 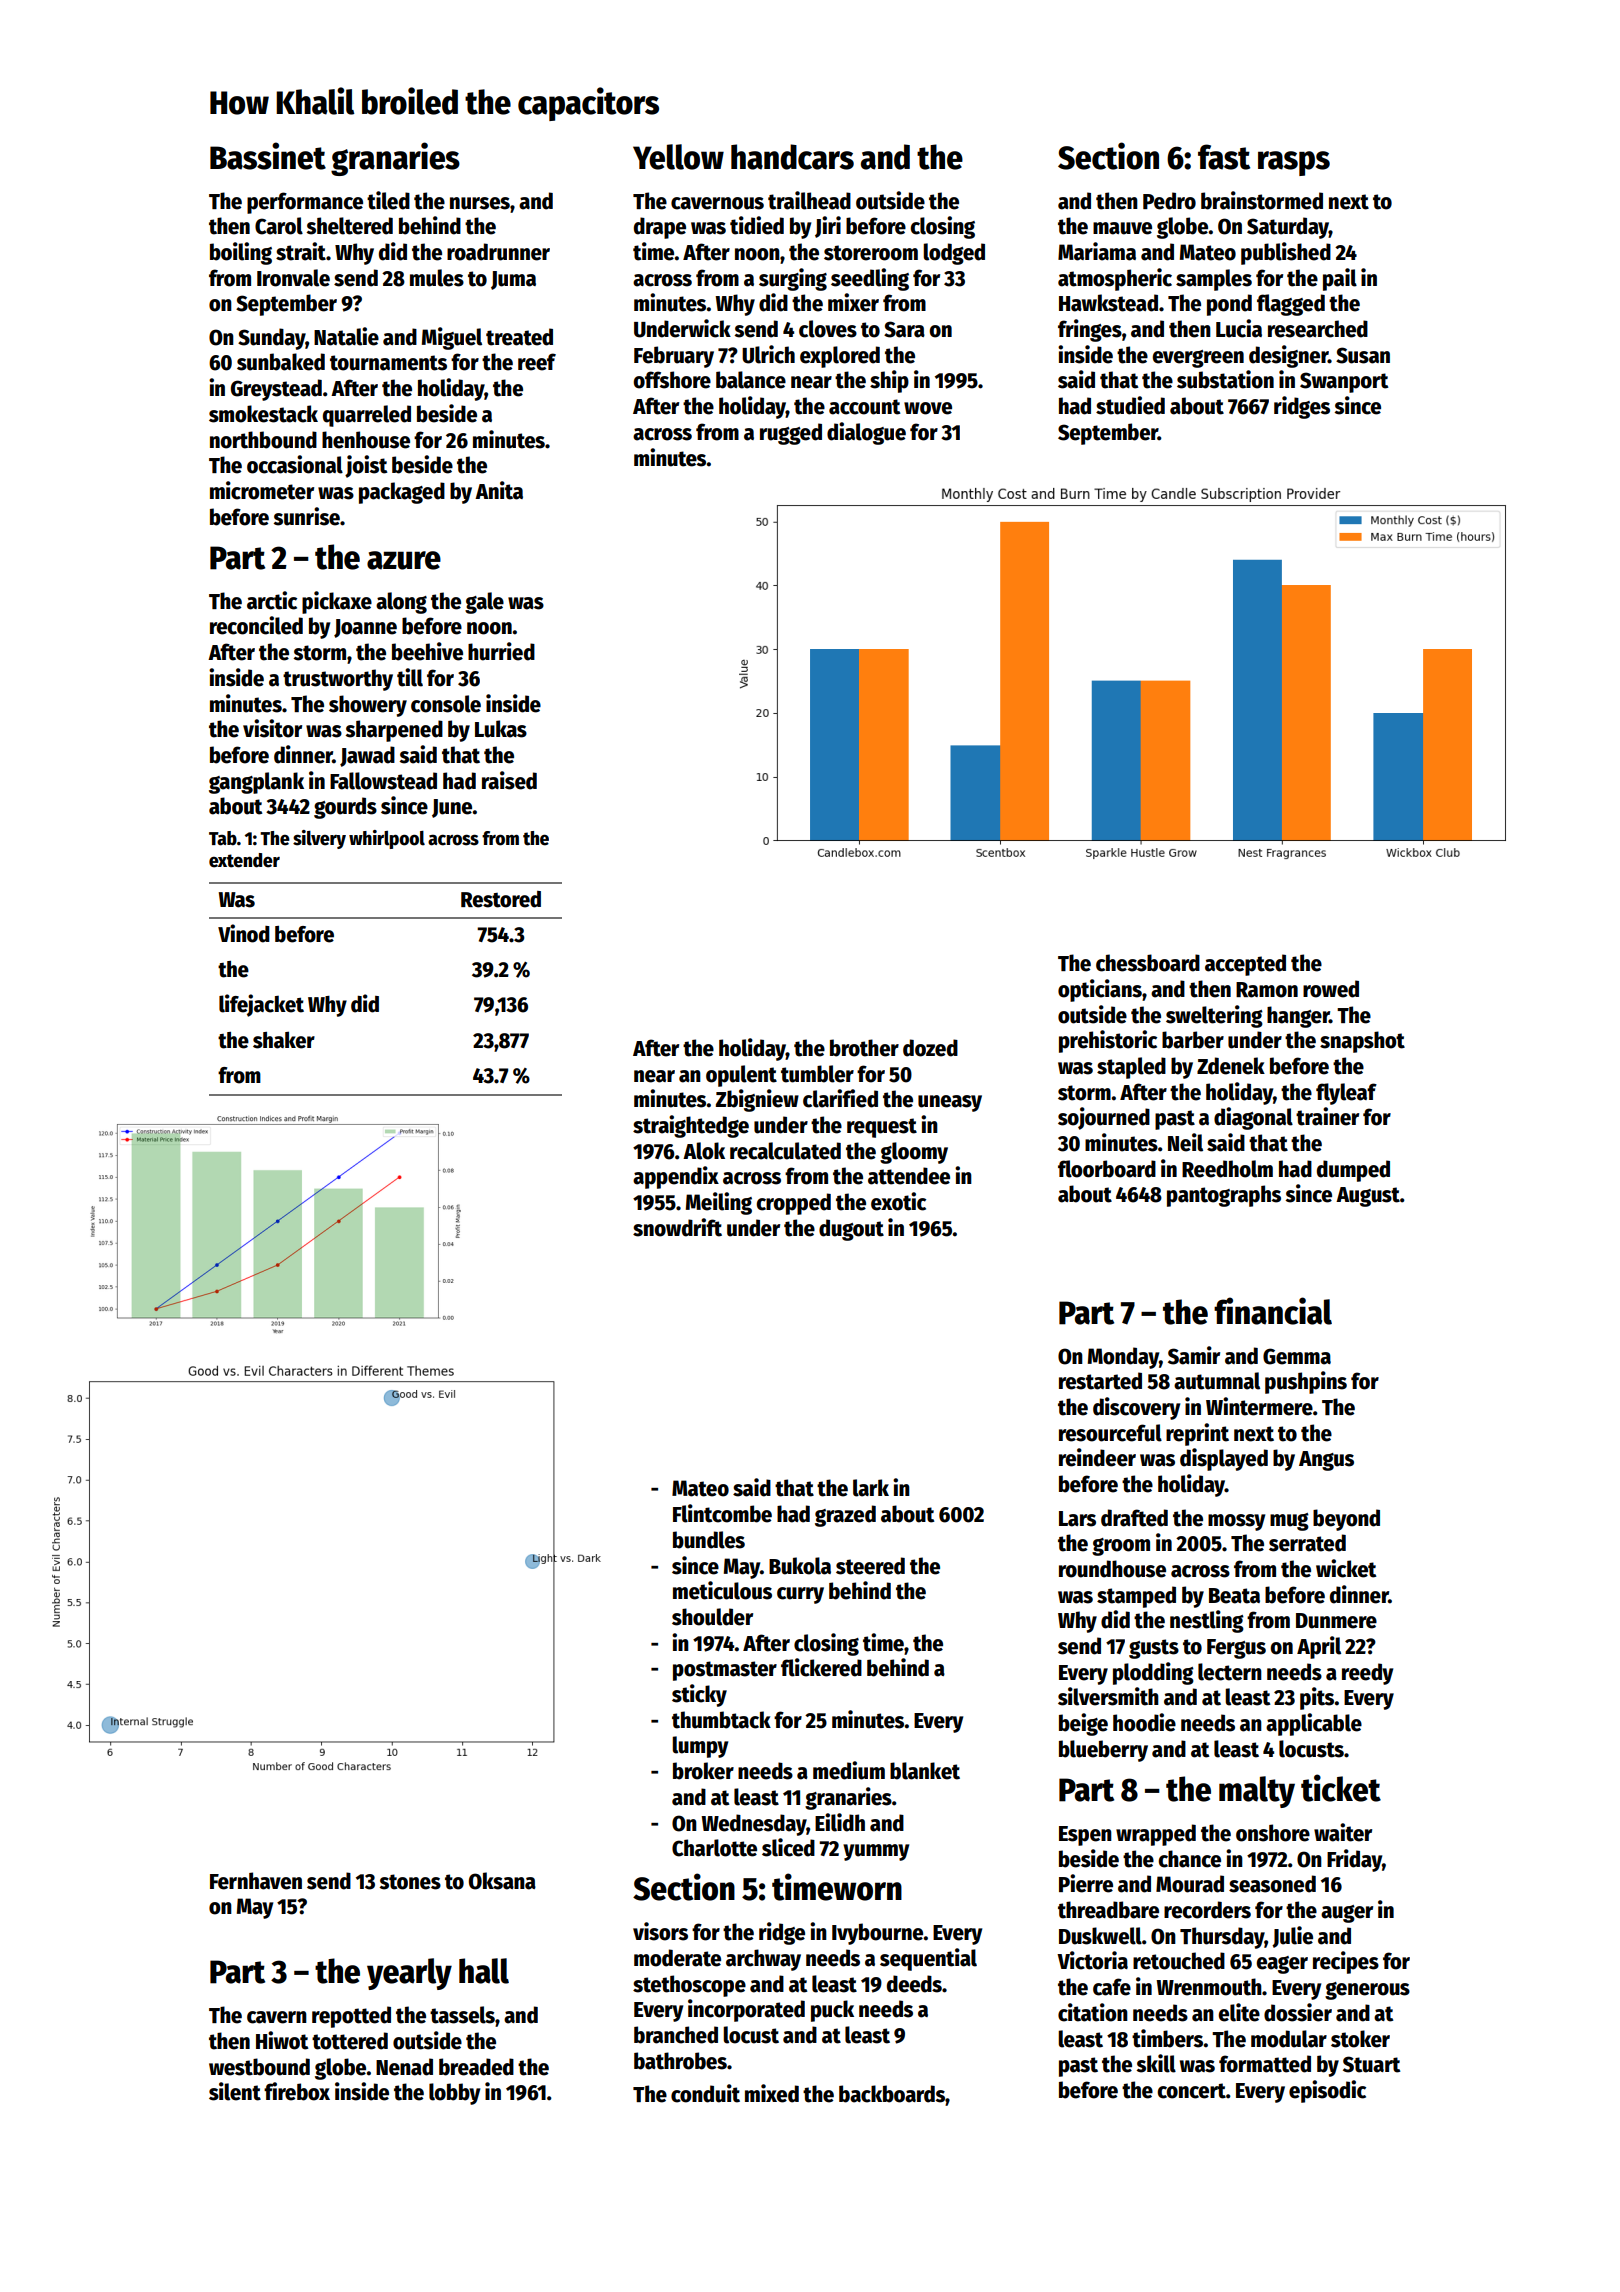 What do you see at coordinates (1224, 157) in the page?
I see `fast` at bounding box center [1224, 157].
